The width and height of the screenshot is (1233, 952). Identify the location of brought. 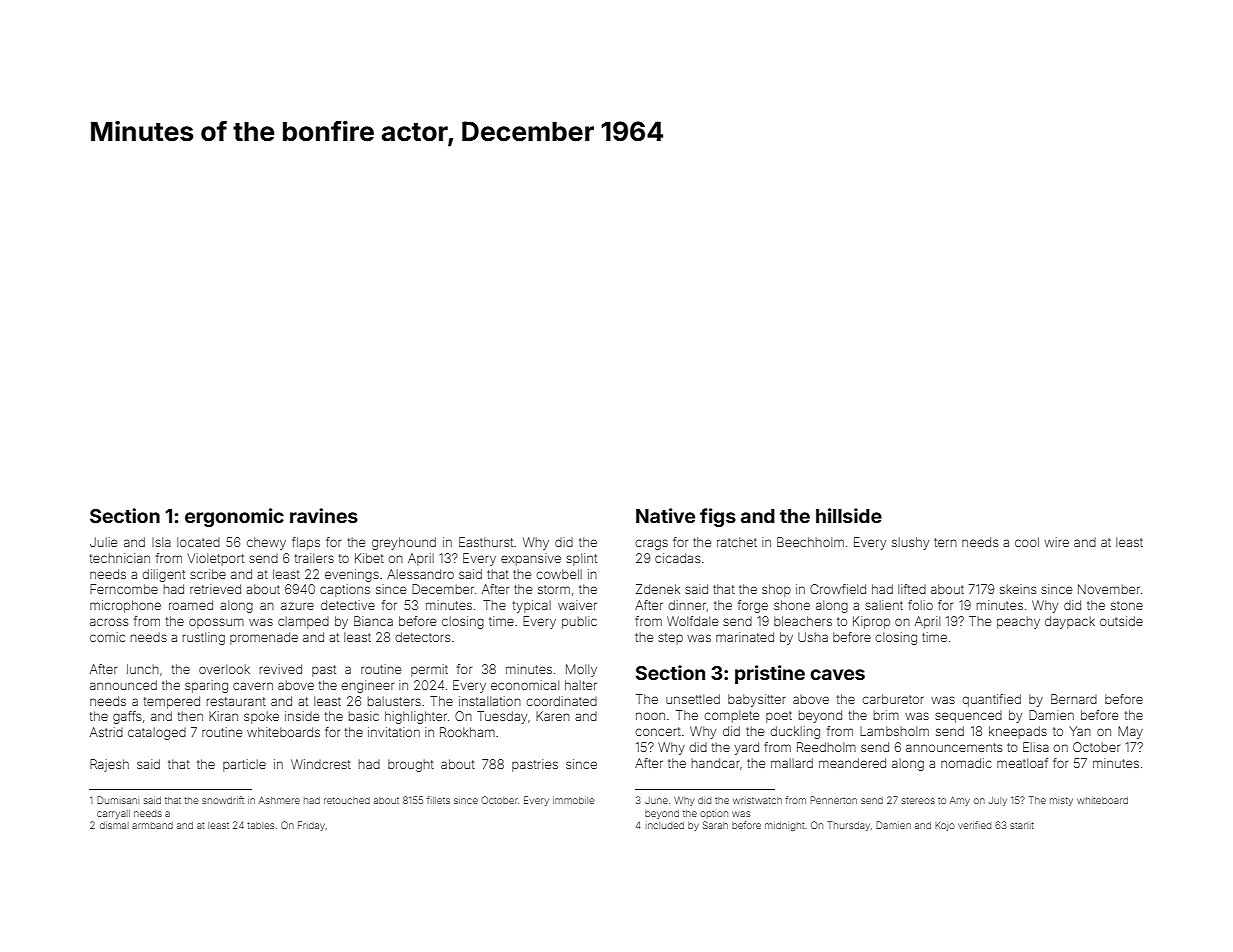
(411, 765).
